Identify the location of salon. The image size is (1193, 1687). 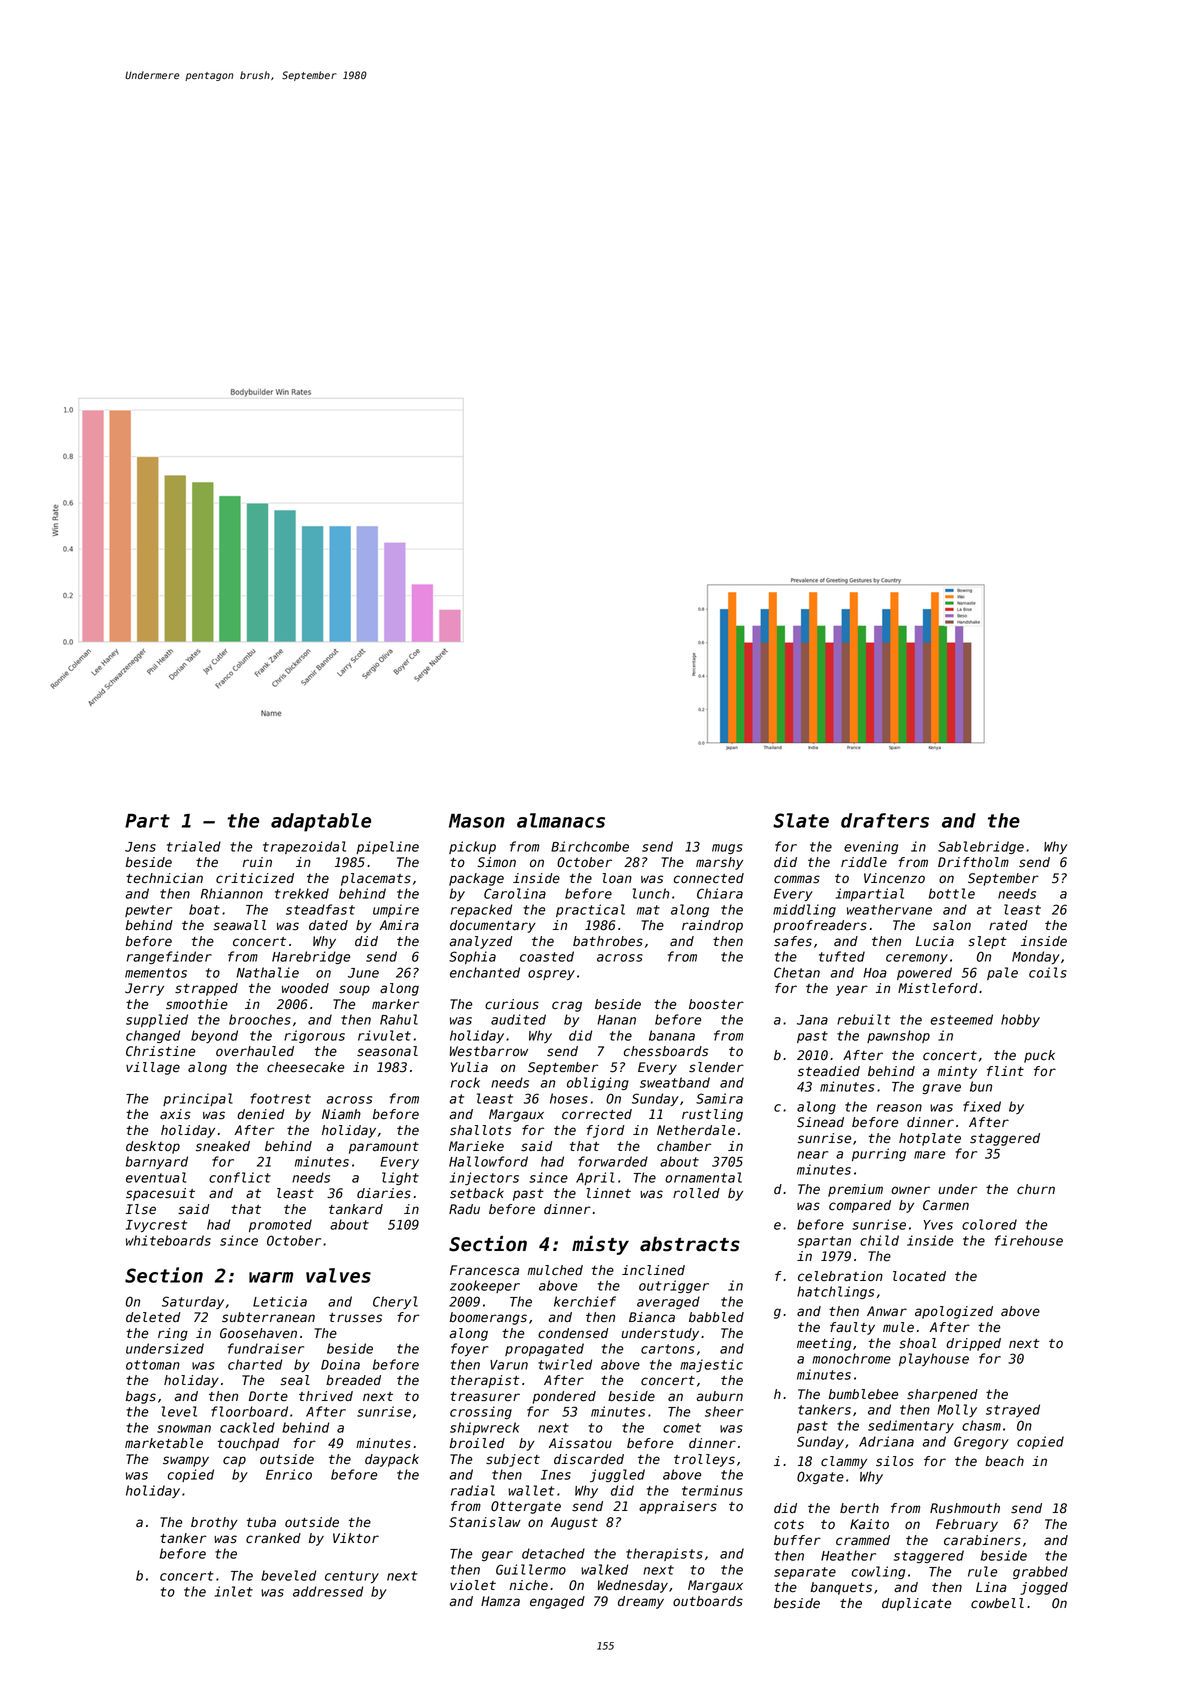
(952, 925).
